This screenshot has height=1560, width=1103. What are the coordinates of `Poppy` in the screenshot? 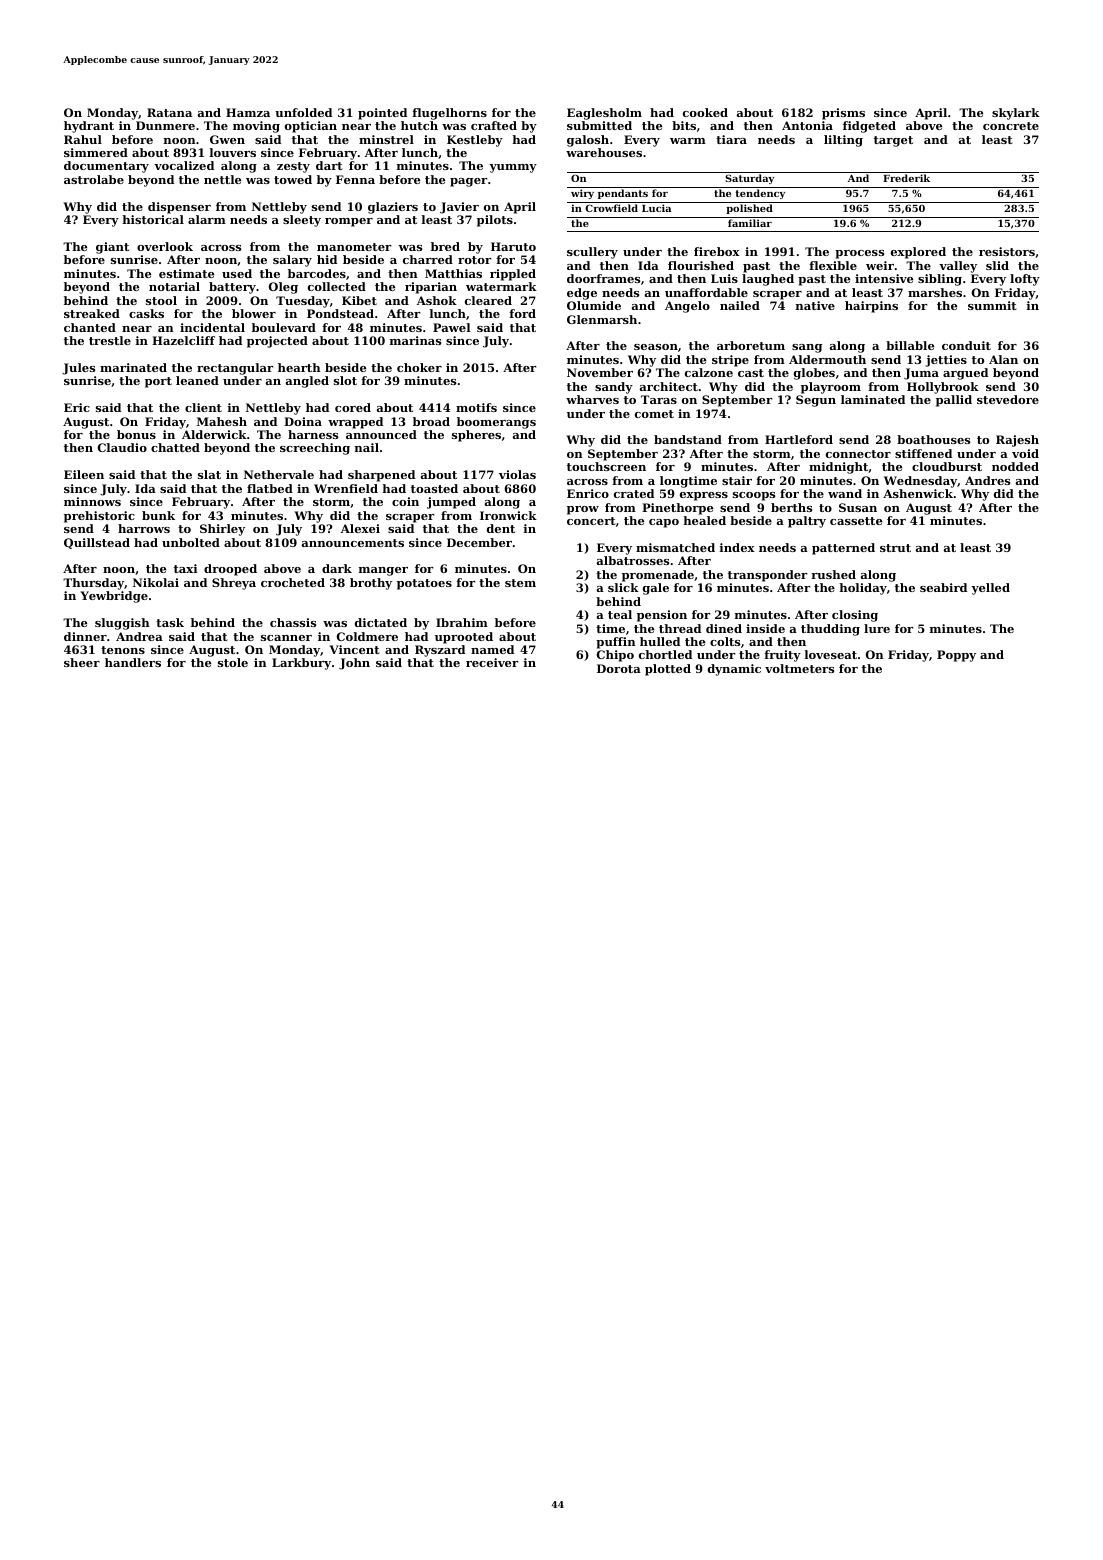 It's located at (956, 656).
